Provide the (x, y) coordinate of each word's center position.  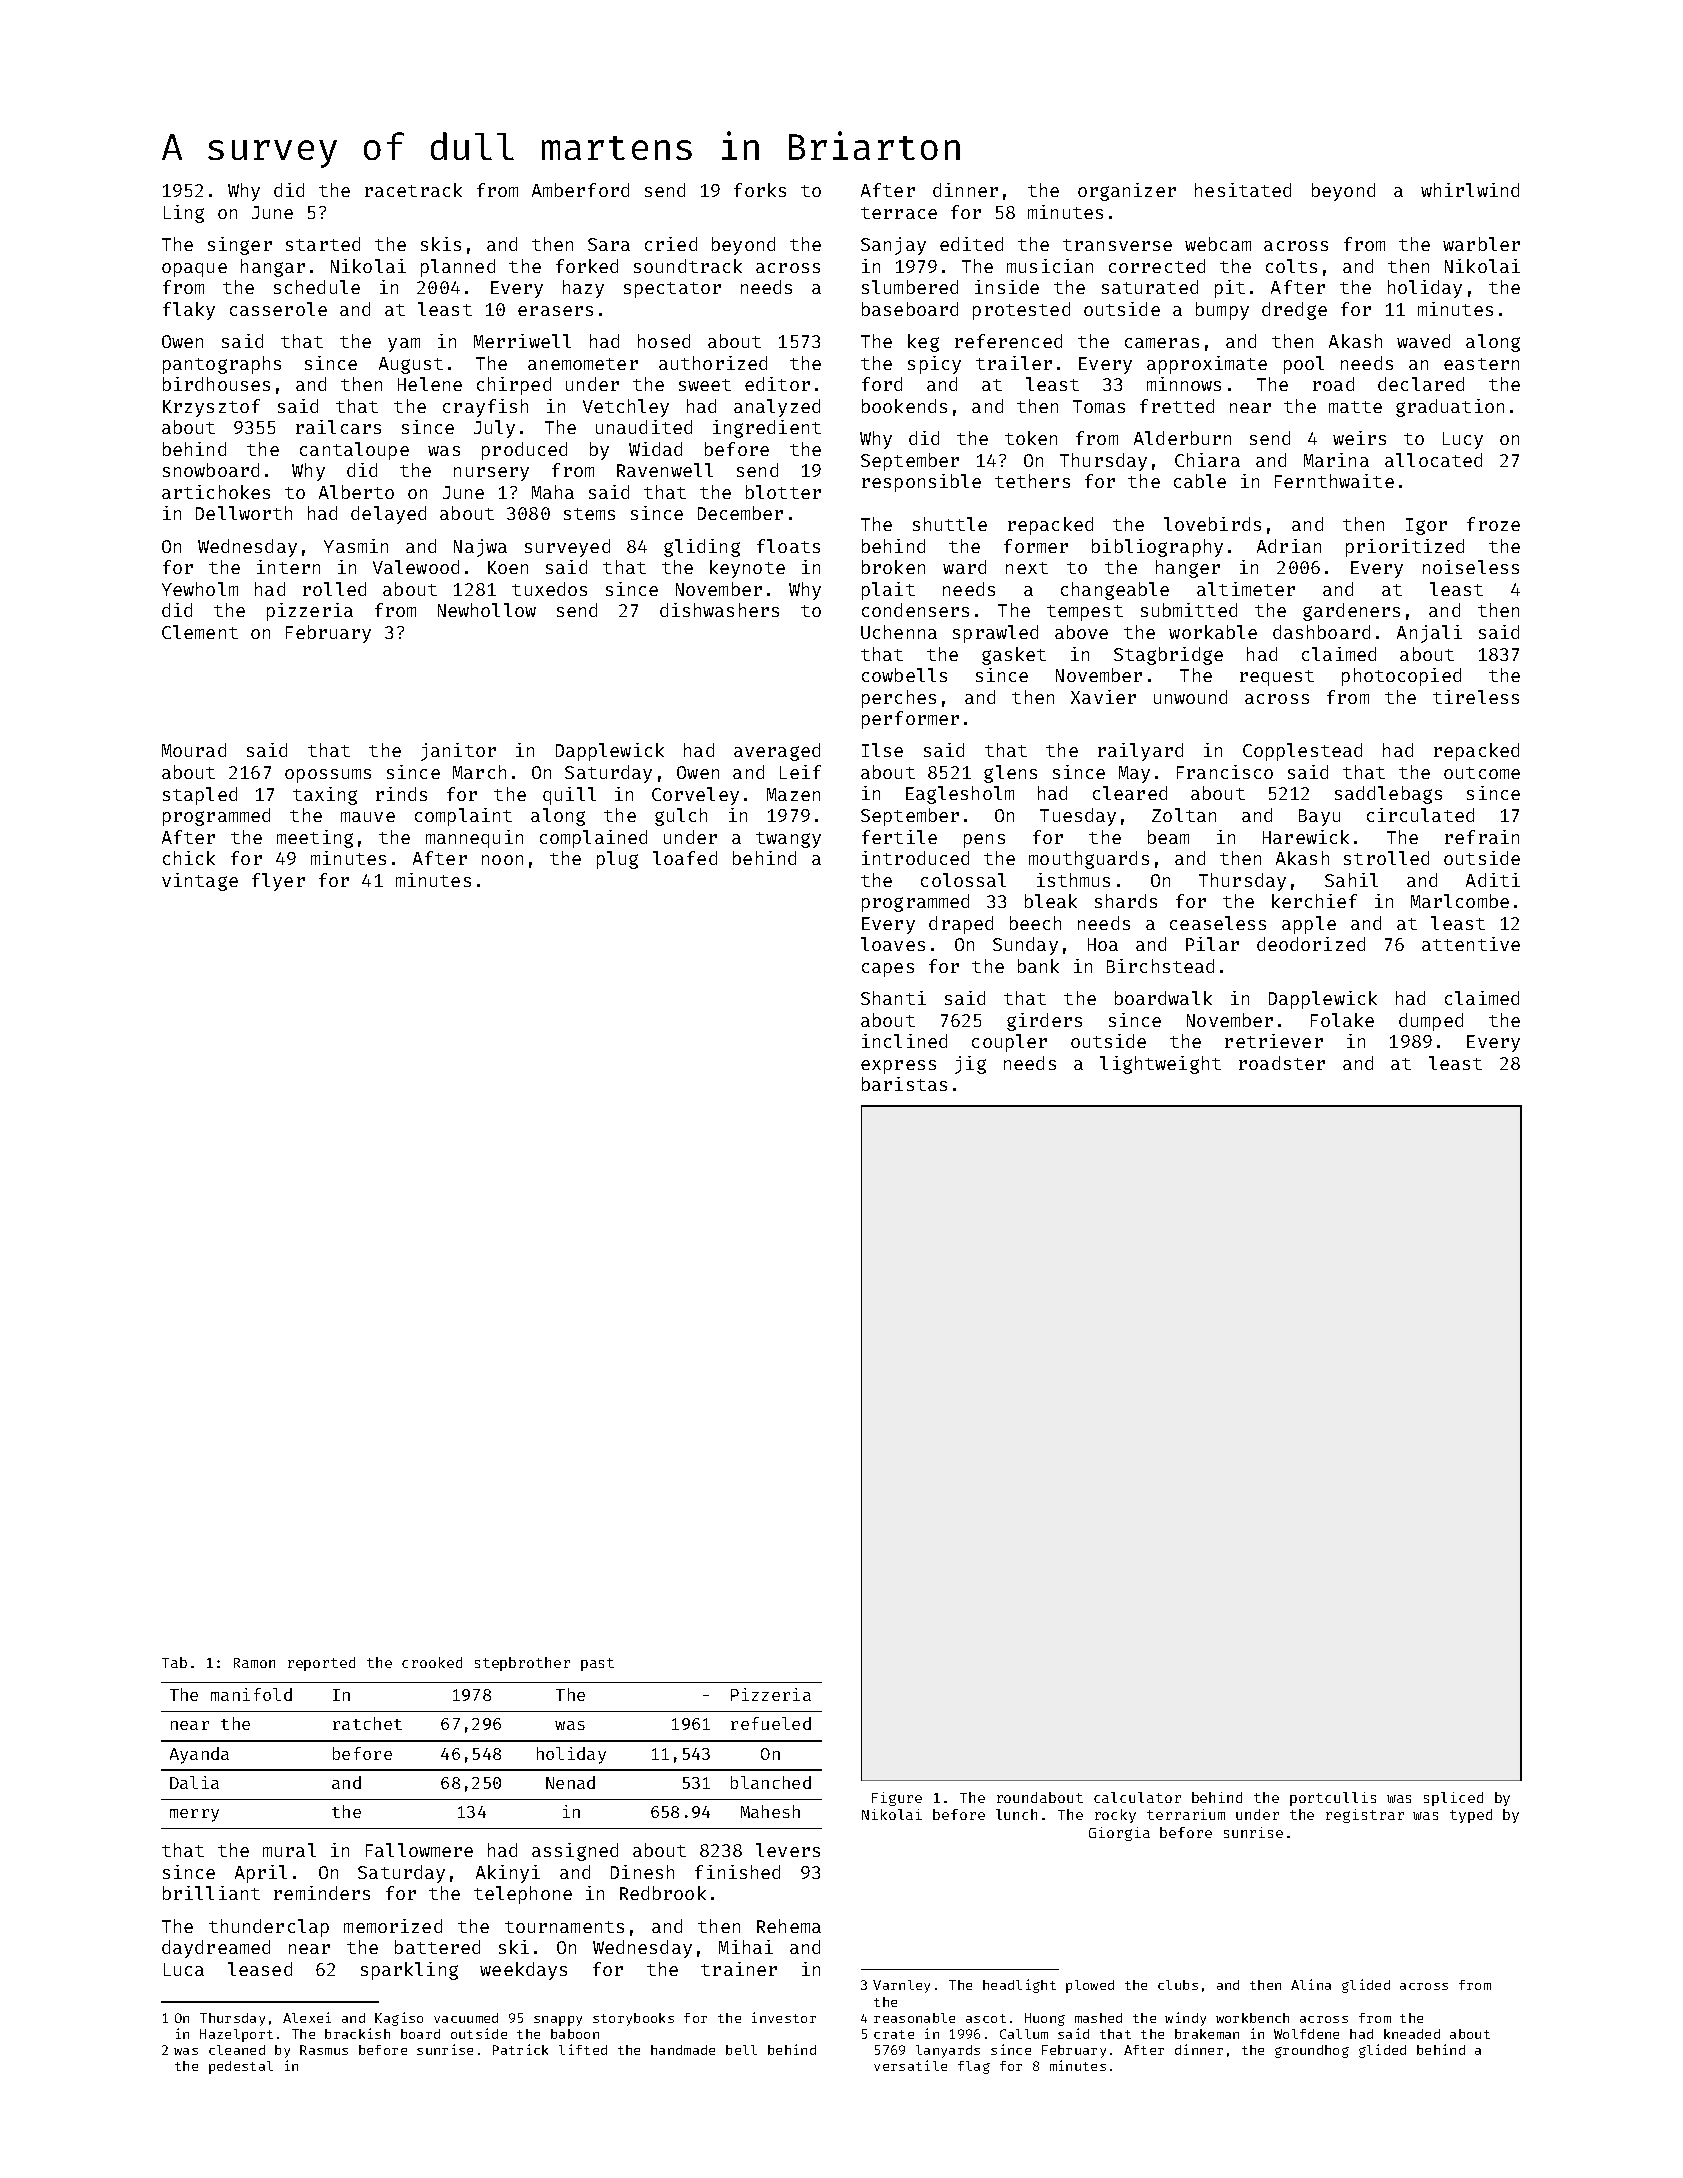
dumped (1431, 1022)
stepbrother (522, 1664)
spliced (1453, 1799)
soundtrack (688, 266)
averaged (777, 752)
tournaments (564, 1927)
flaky (189, 311)
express (898, 1067)
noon (502, 860)
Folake (1342, 1020)
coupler (1009, 1043)
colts (1291, 266)
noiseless (1471, 567)
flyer (278, 882)
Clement (200, 632)
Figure (897, 1799)
